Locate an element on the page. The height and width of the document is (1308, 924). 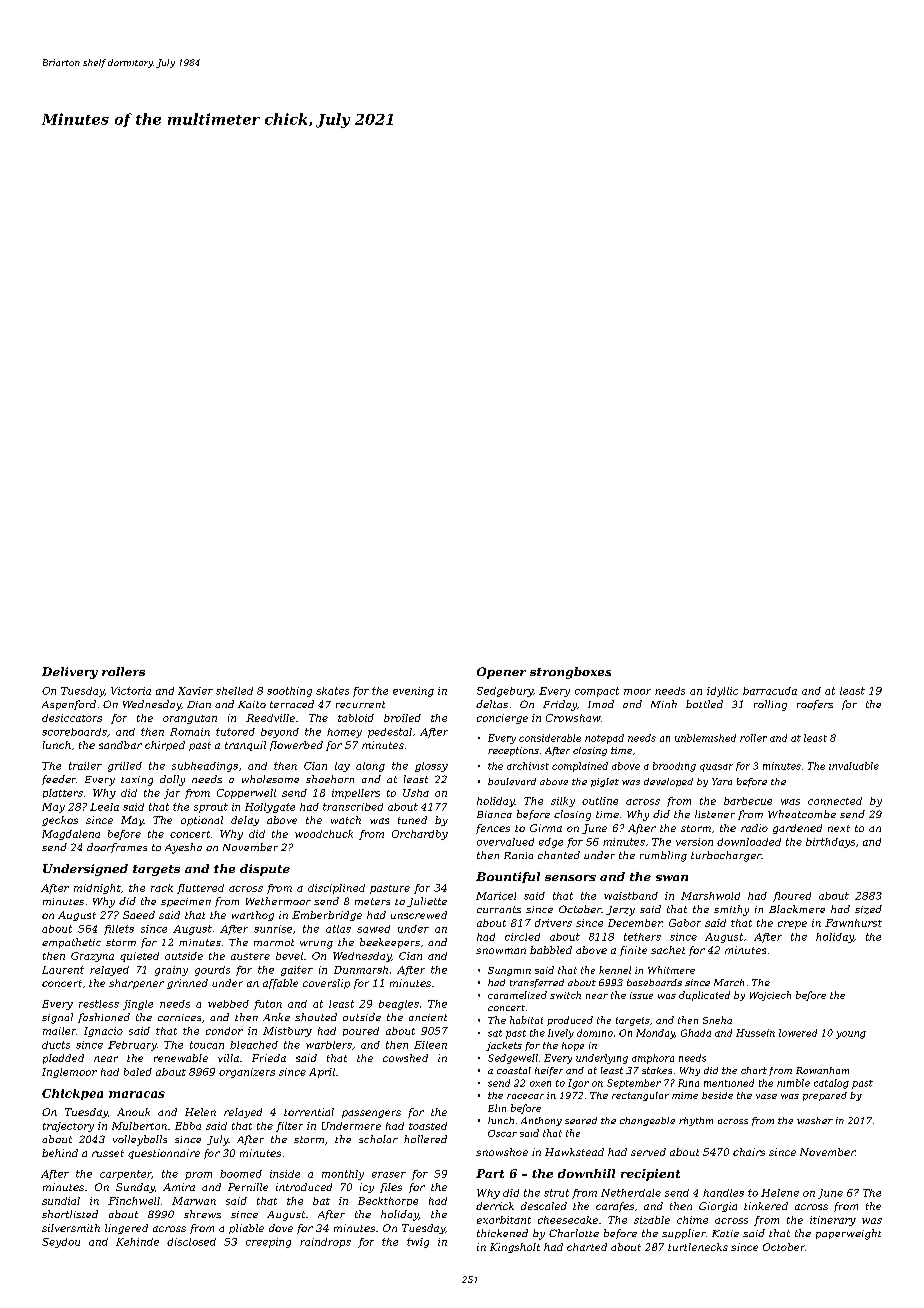
Igor is located at coordinates (578, 1084).
